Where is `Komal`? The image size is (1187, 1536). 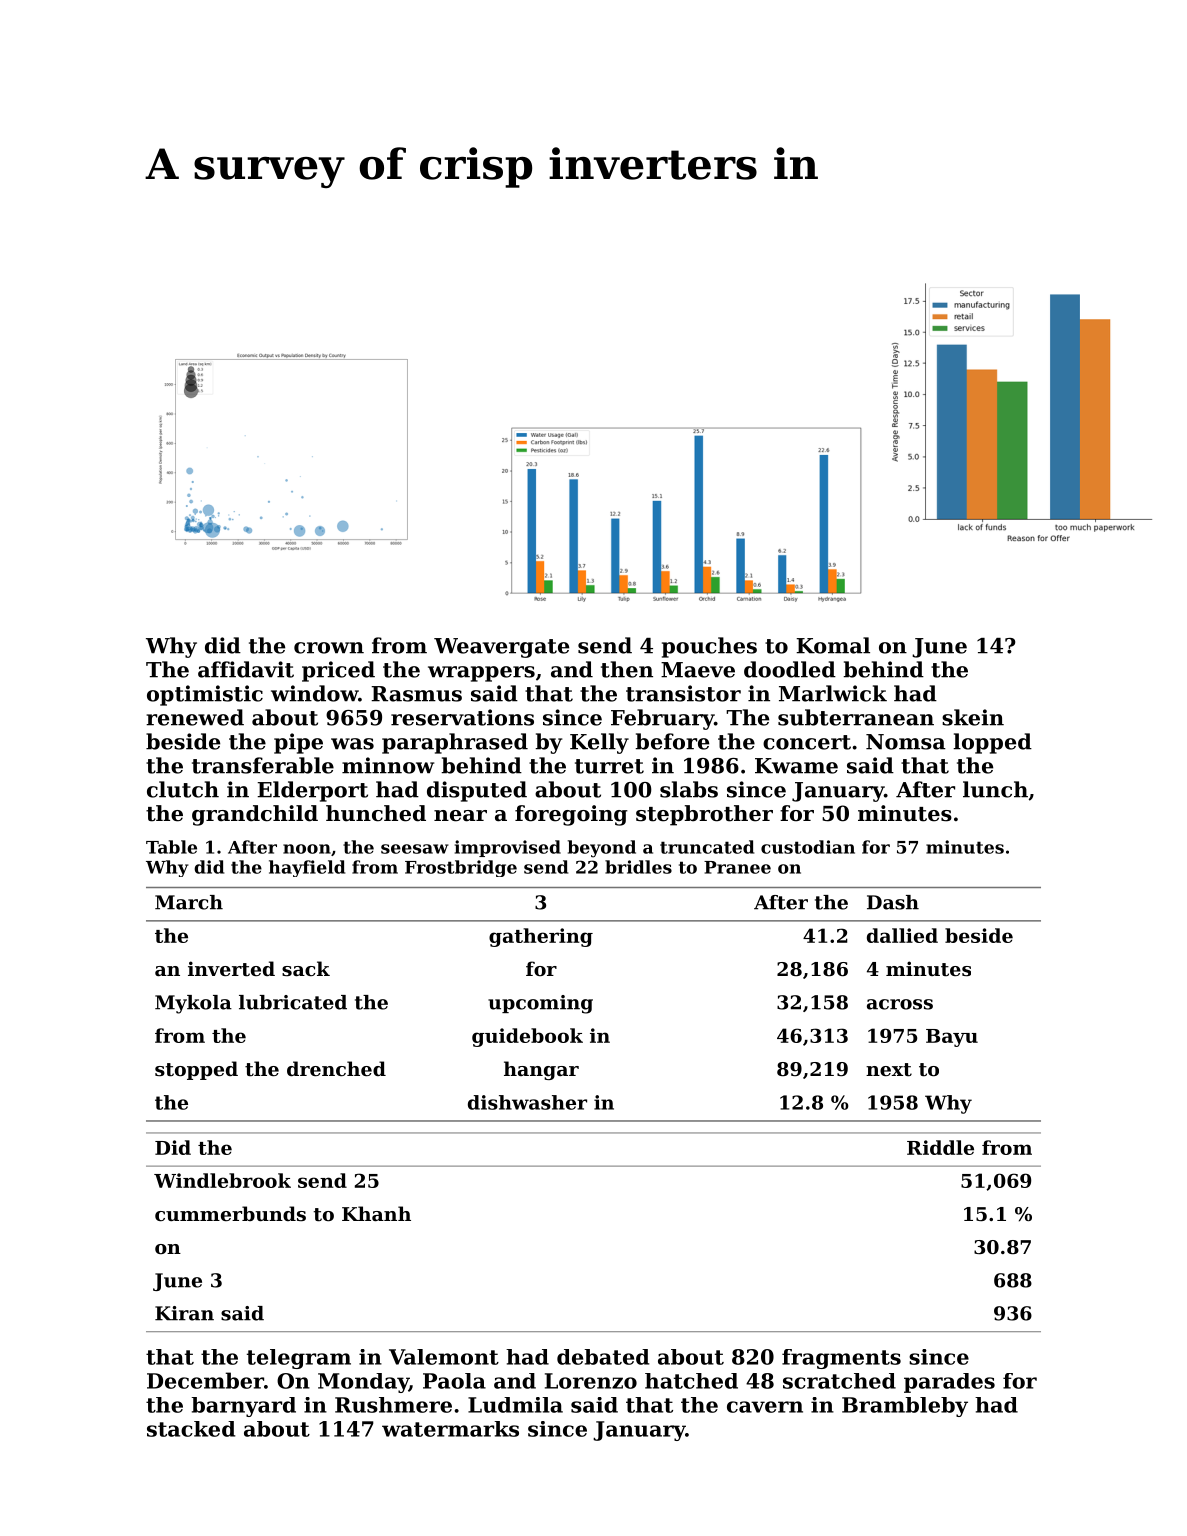
Komal is located at coordinates (833, 645).
